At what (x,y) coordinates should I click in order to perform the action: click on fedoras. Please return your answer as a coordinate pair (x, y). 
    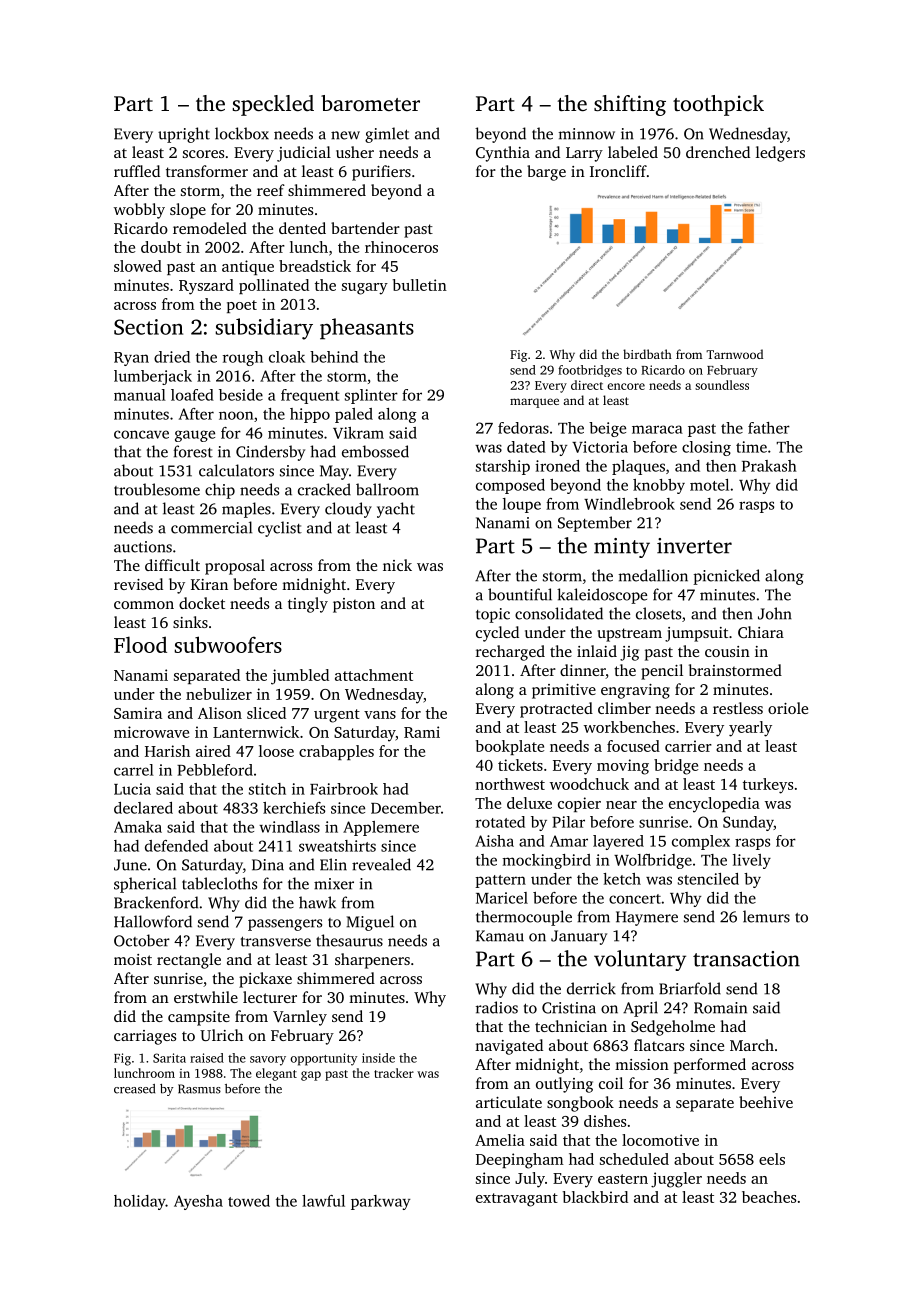
    Looking at the image, I should click on (523, 428).
